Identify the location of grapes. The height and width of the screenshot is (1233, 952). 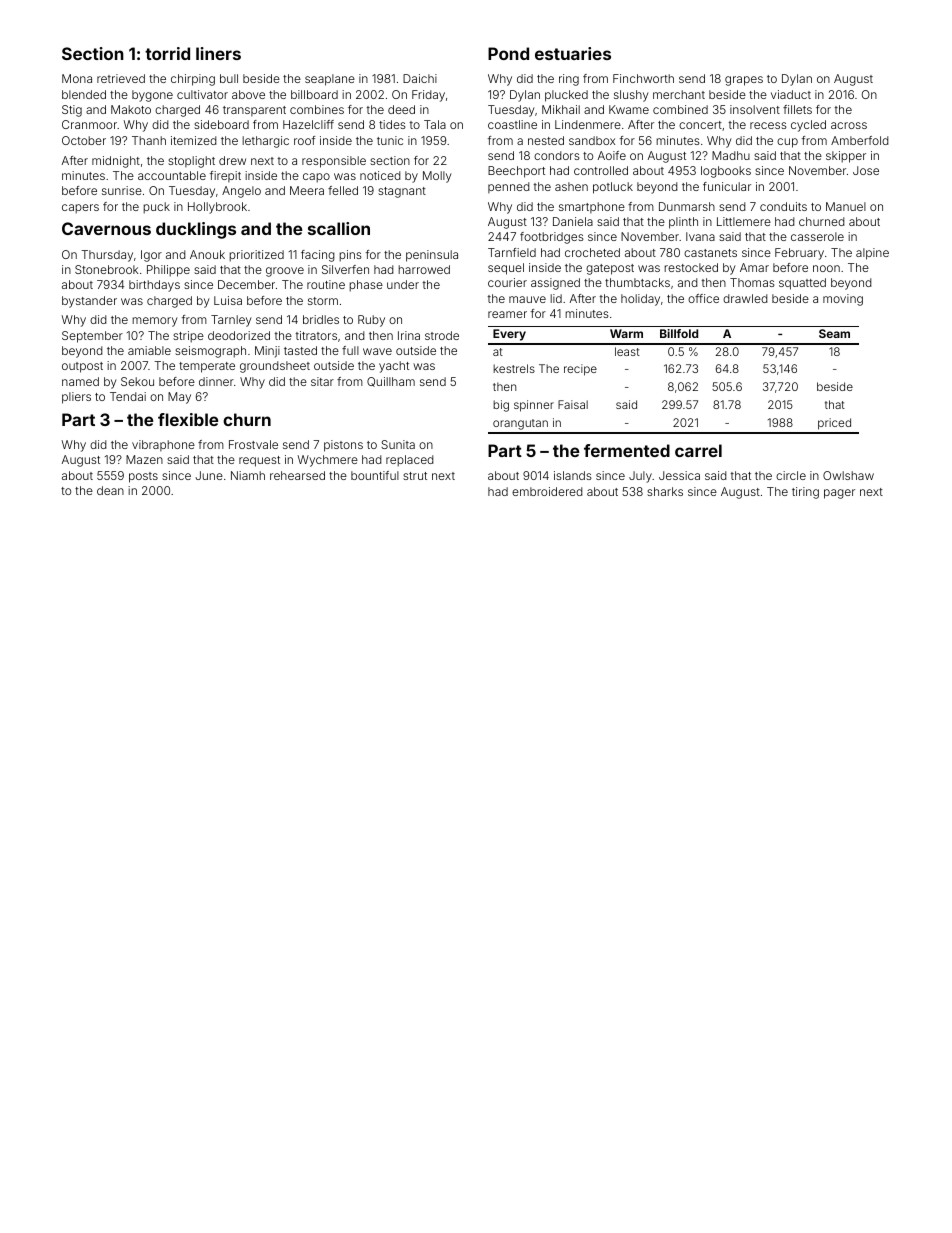
(744, 81).
